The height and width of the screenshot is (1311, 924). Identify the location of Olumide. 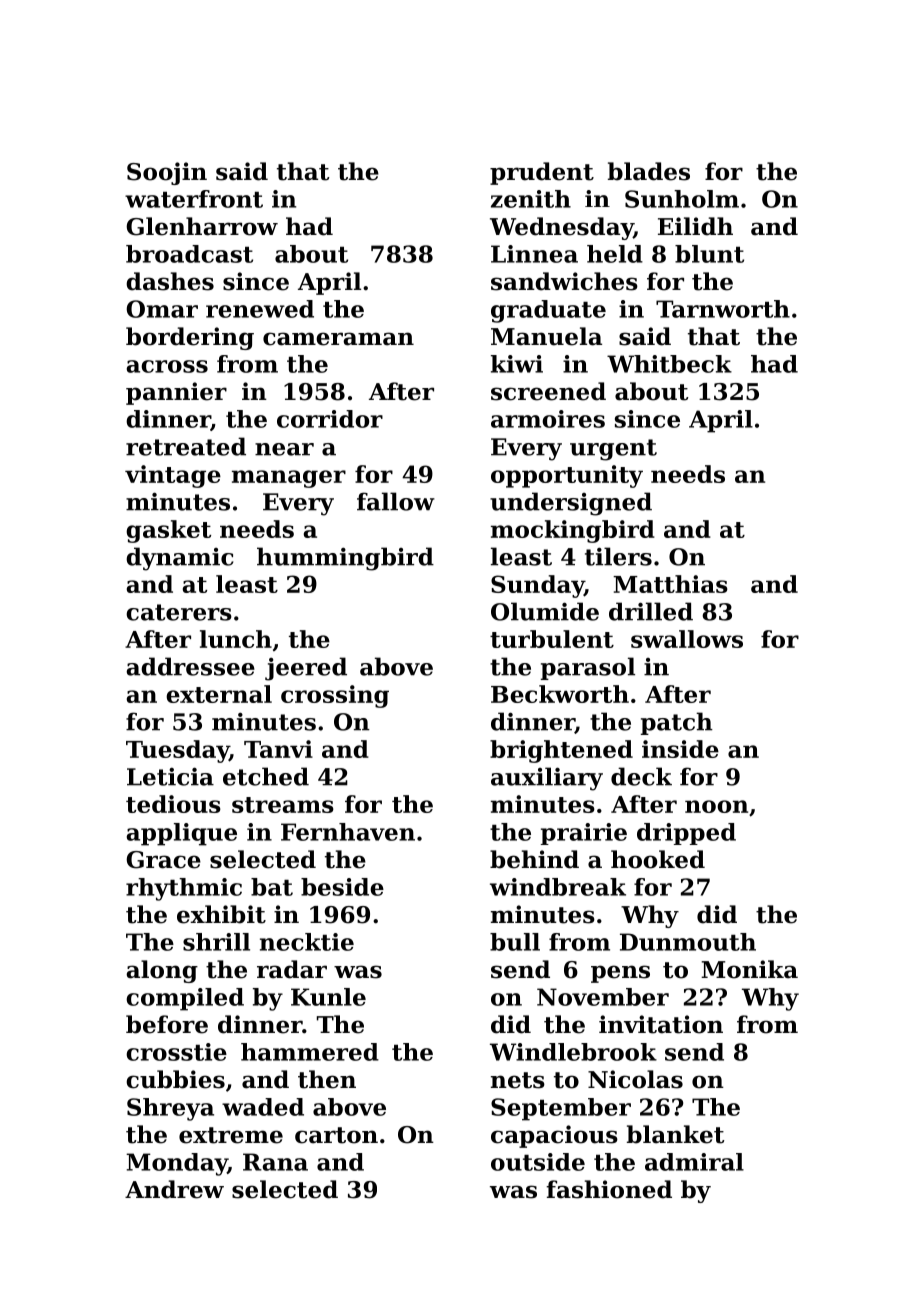
(545, 611).
